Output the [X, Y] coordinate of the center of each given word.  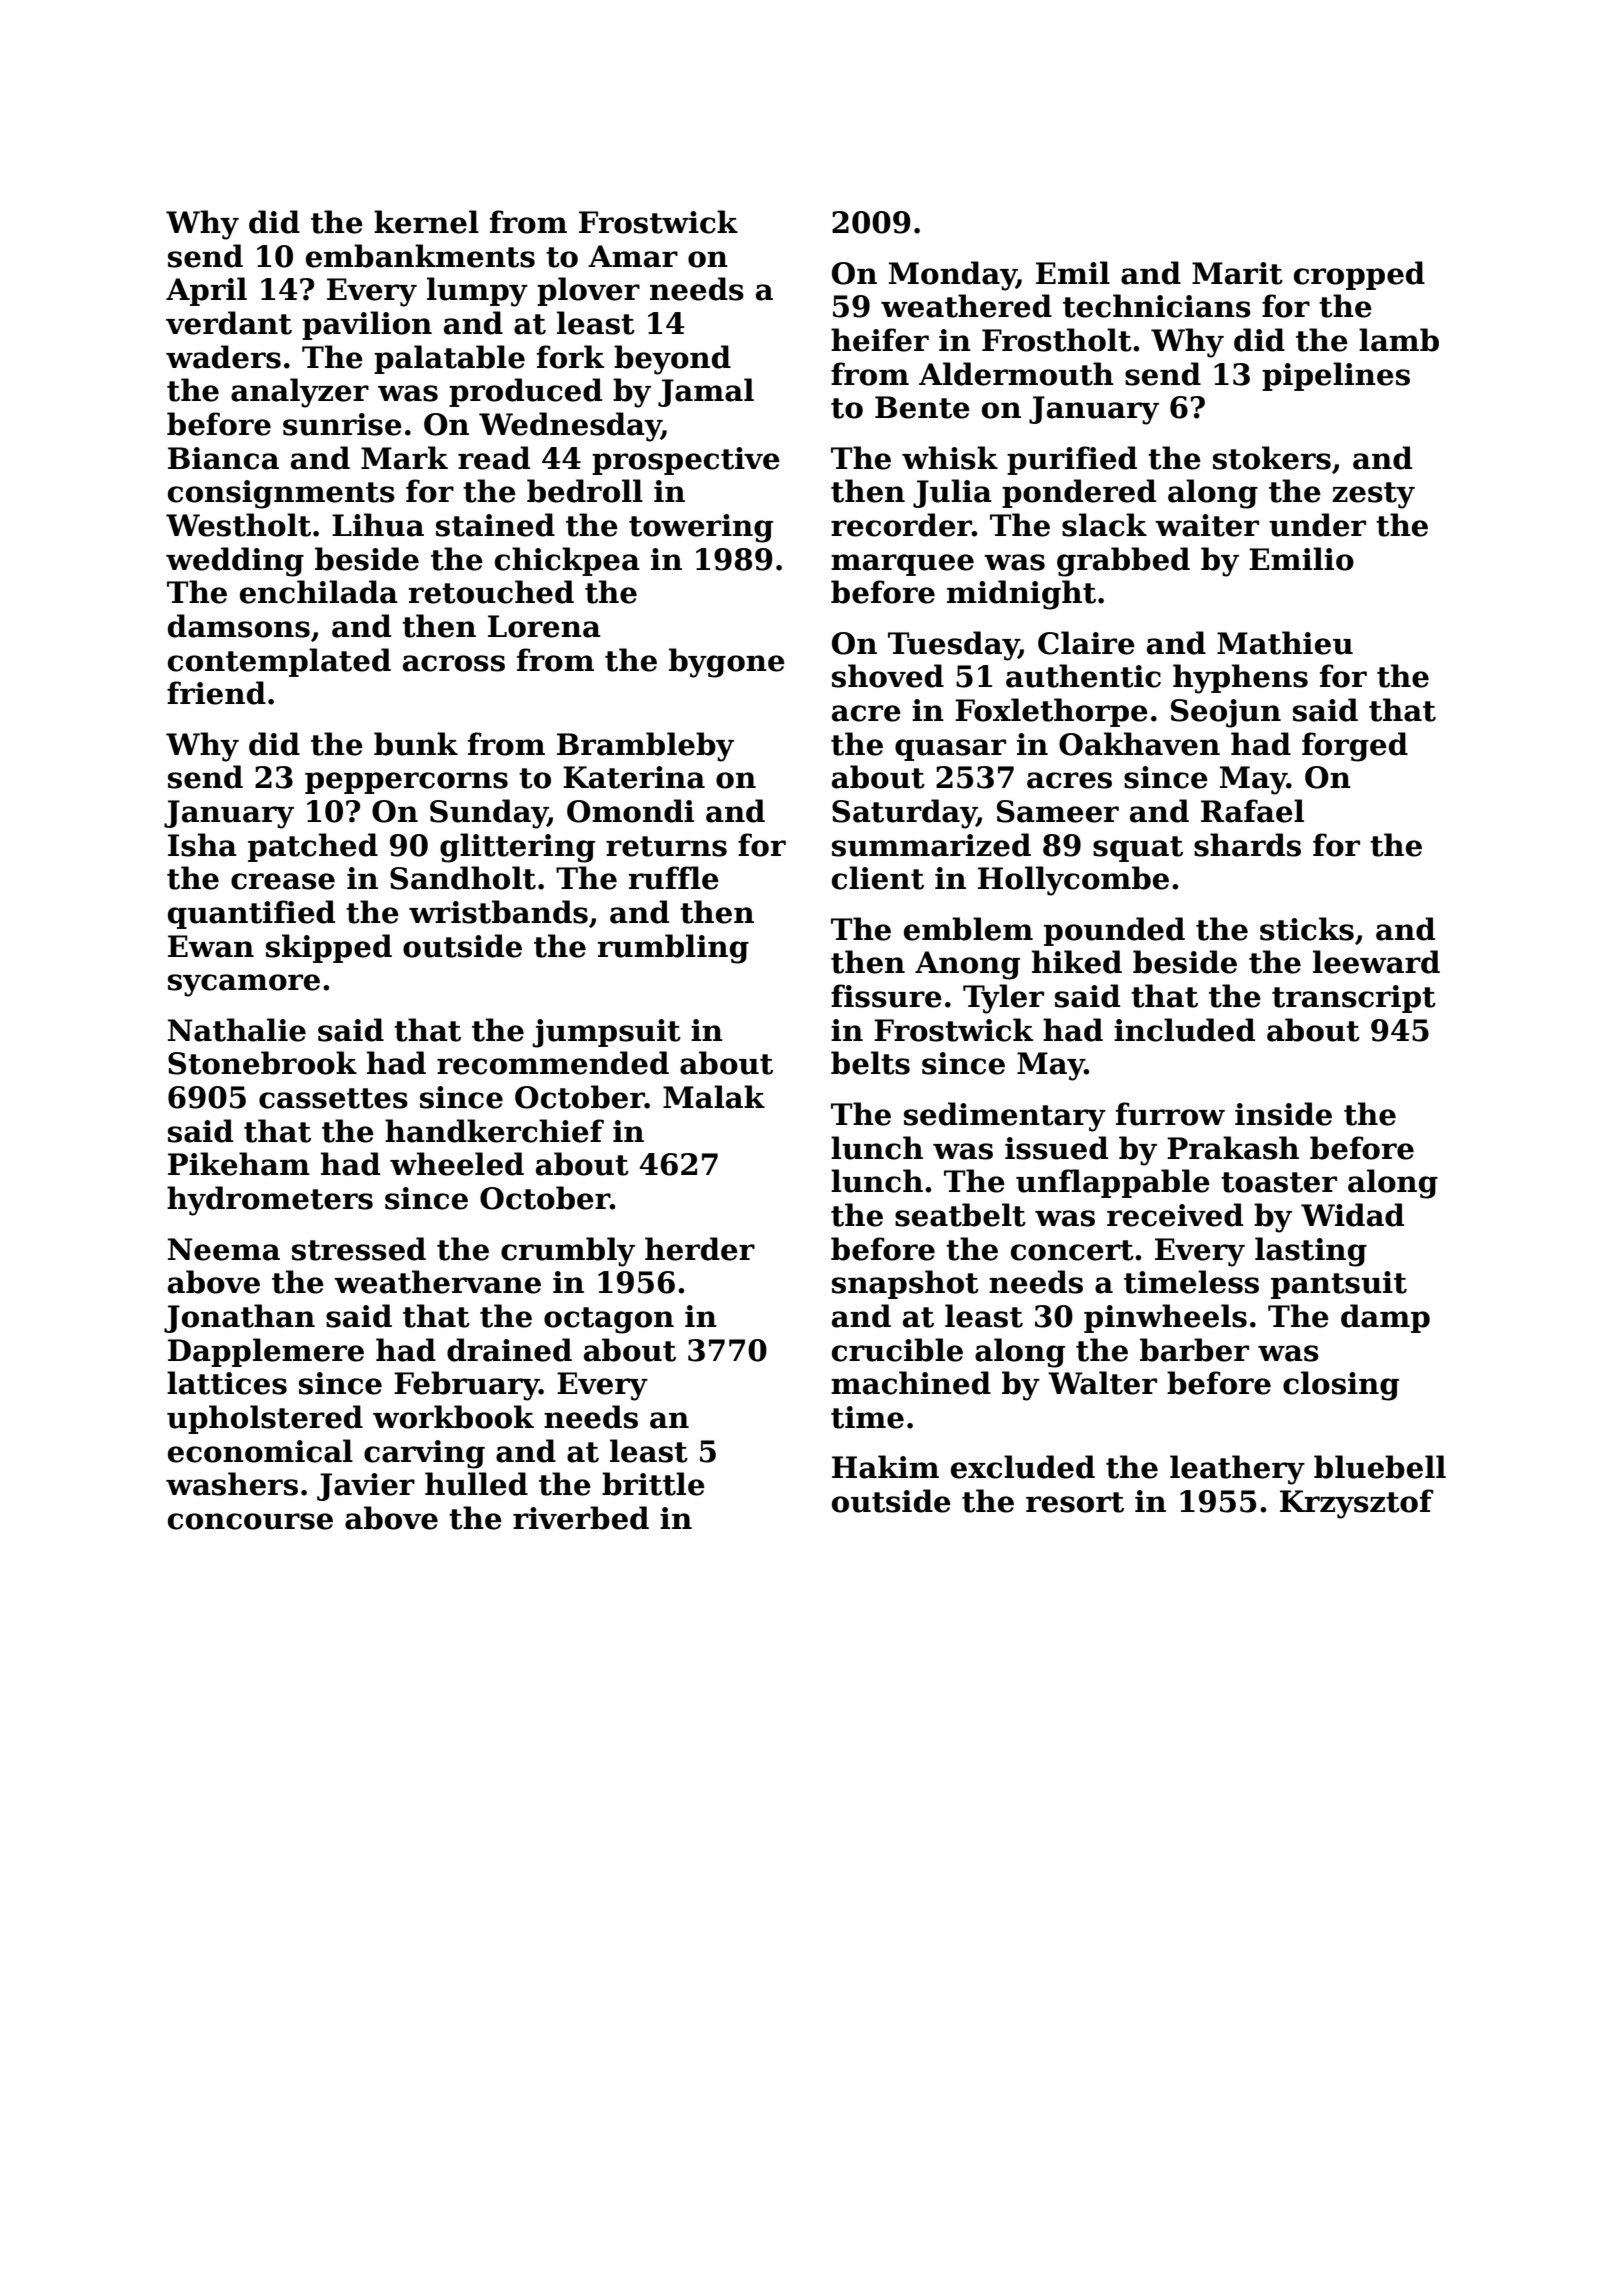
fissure [886, 996]
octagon [609, 1320]
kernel [426, 222]
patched [313, 847]
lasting [1311, 1252]
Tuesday [953, 646]
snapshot [905, 1284]
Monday [953, 276]
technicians [1157, 306]
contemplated [279, 662]
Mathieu [1285, 643]
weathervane [437, 1282]
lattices [227, 1383]
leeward [1376, 962]
